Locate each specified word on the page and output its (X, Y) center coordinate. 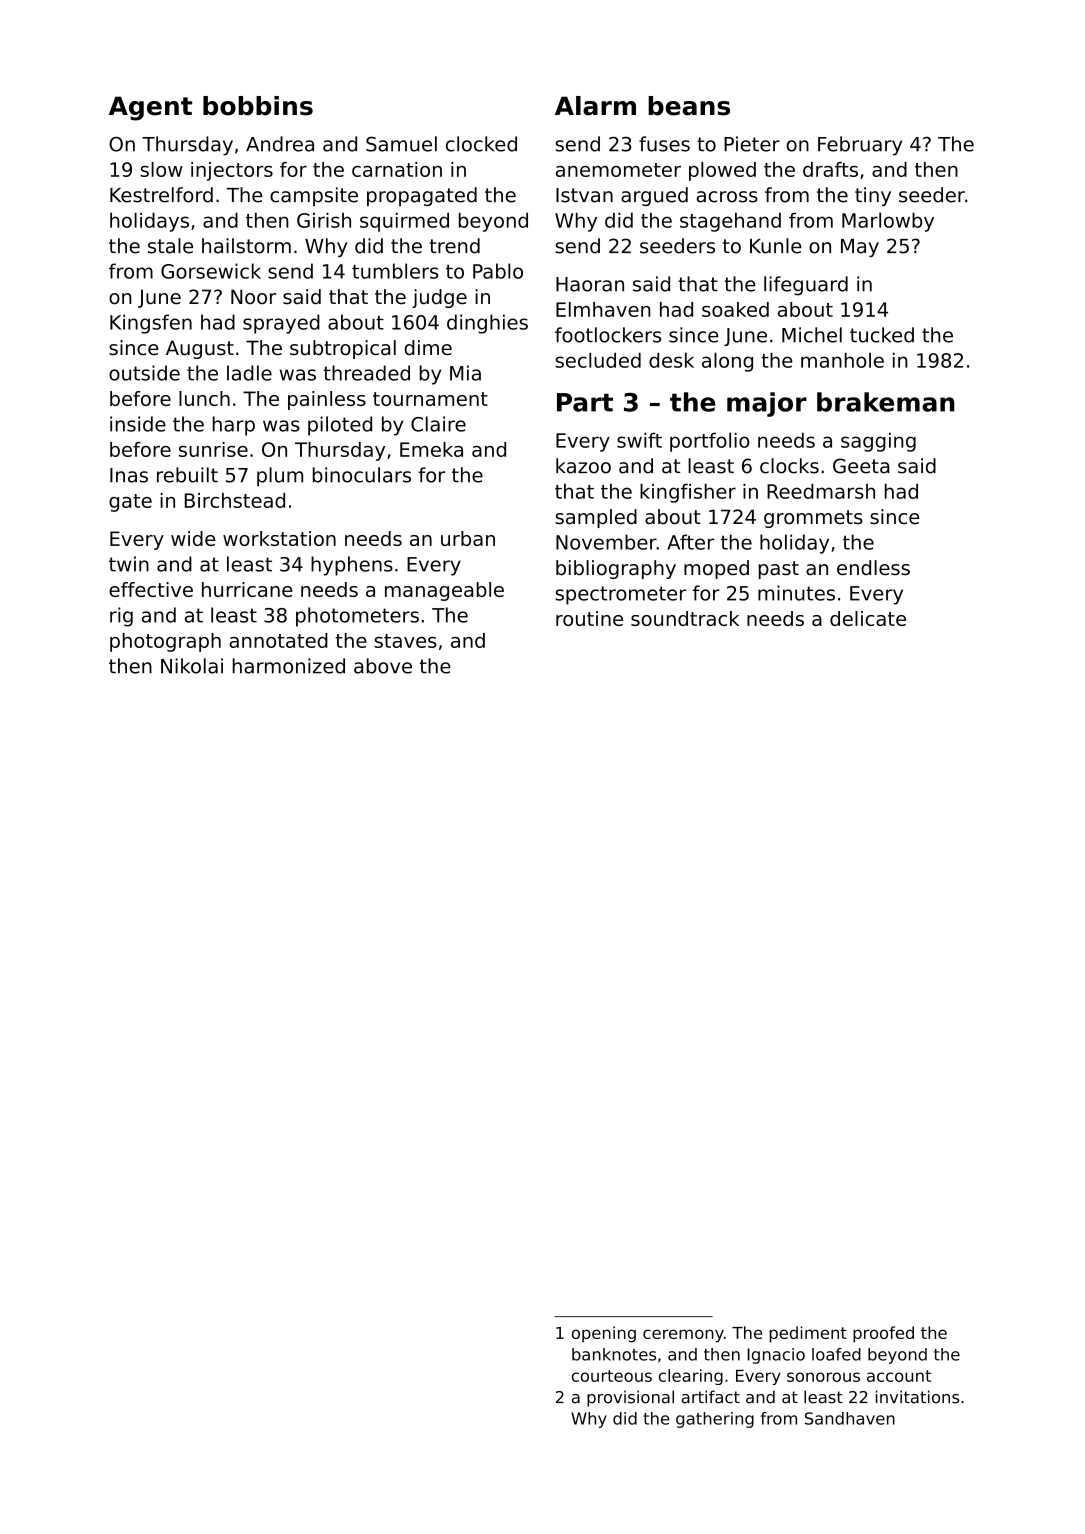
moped (716, 569)
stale (170, 246)
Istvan (584, 195)
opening (604, 1334)
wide (193, 538)
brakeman (886, 402)
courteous (612, 1376)
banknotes (614, 1354)
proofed (883, 1334)
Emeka (431, 449)
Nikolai (192, 666)
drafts (830, 169)
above (383, 666)
